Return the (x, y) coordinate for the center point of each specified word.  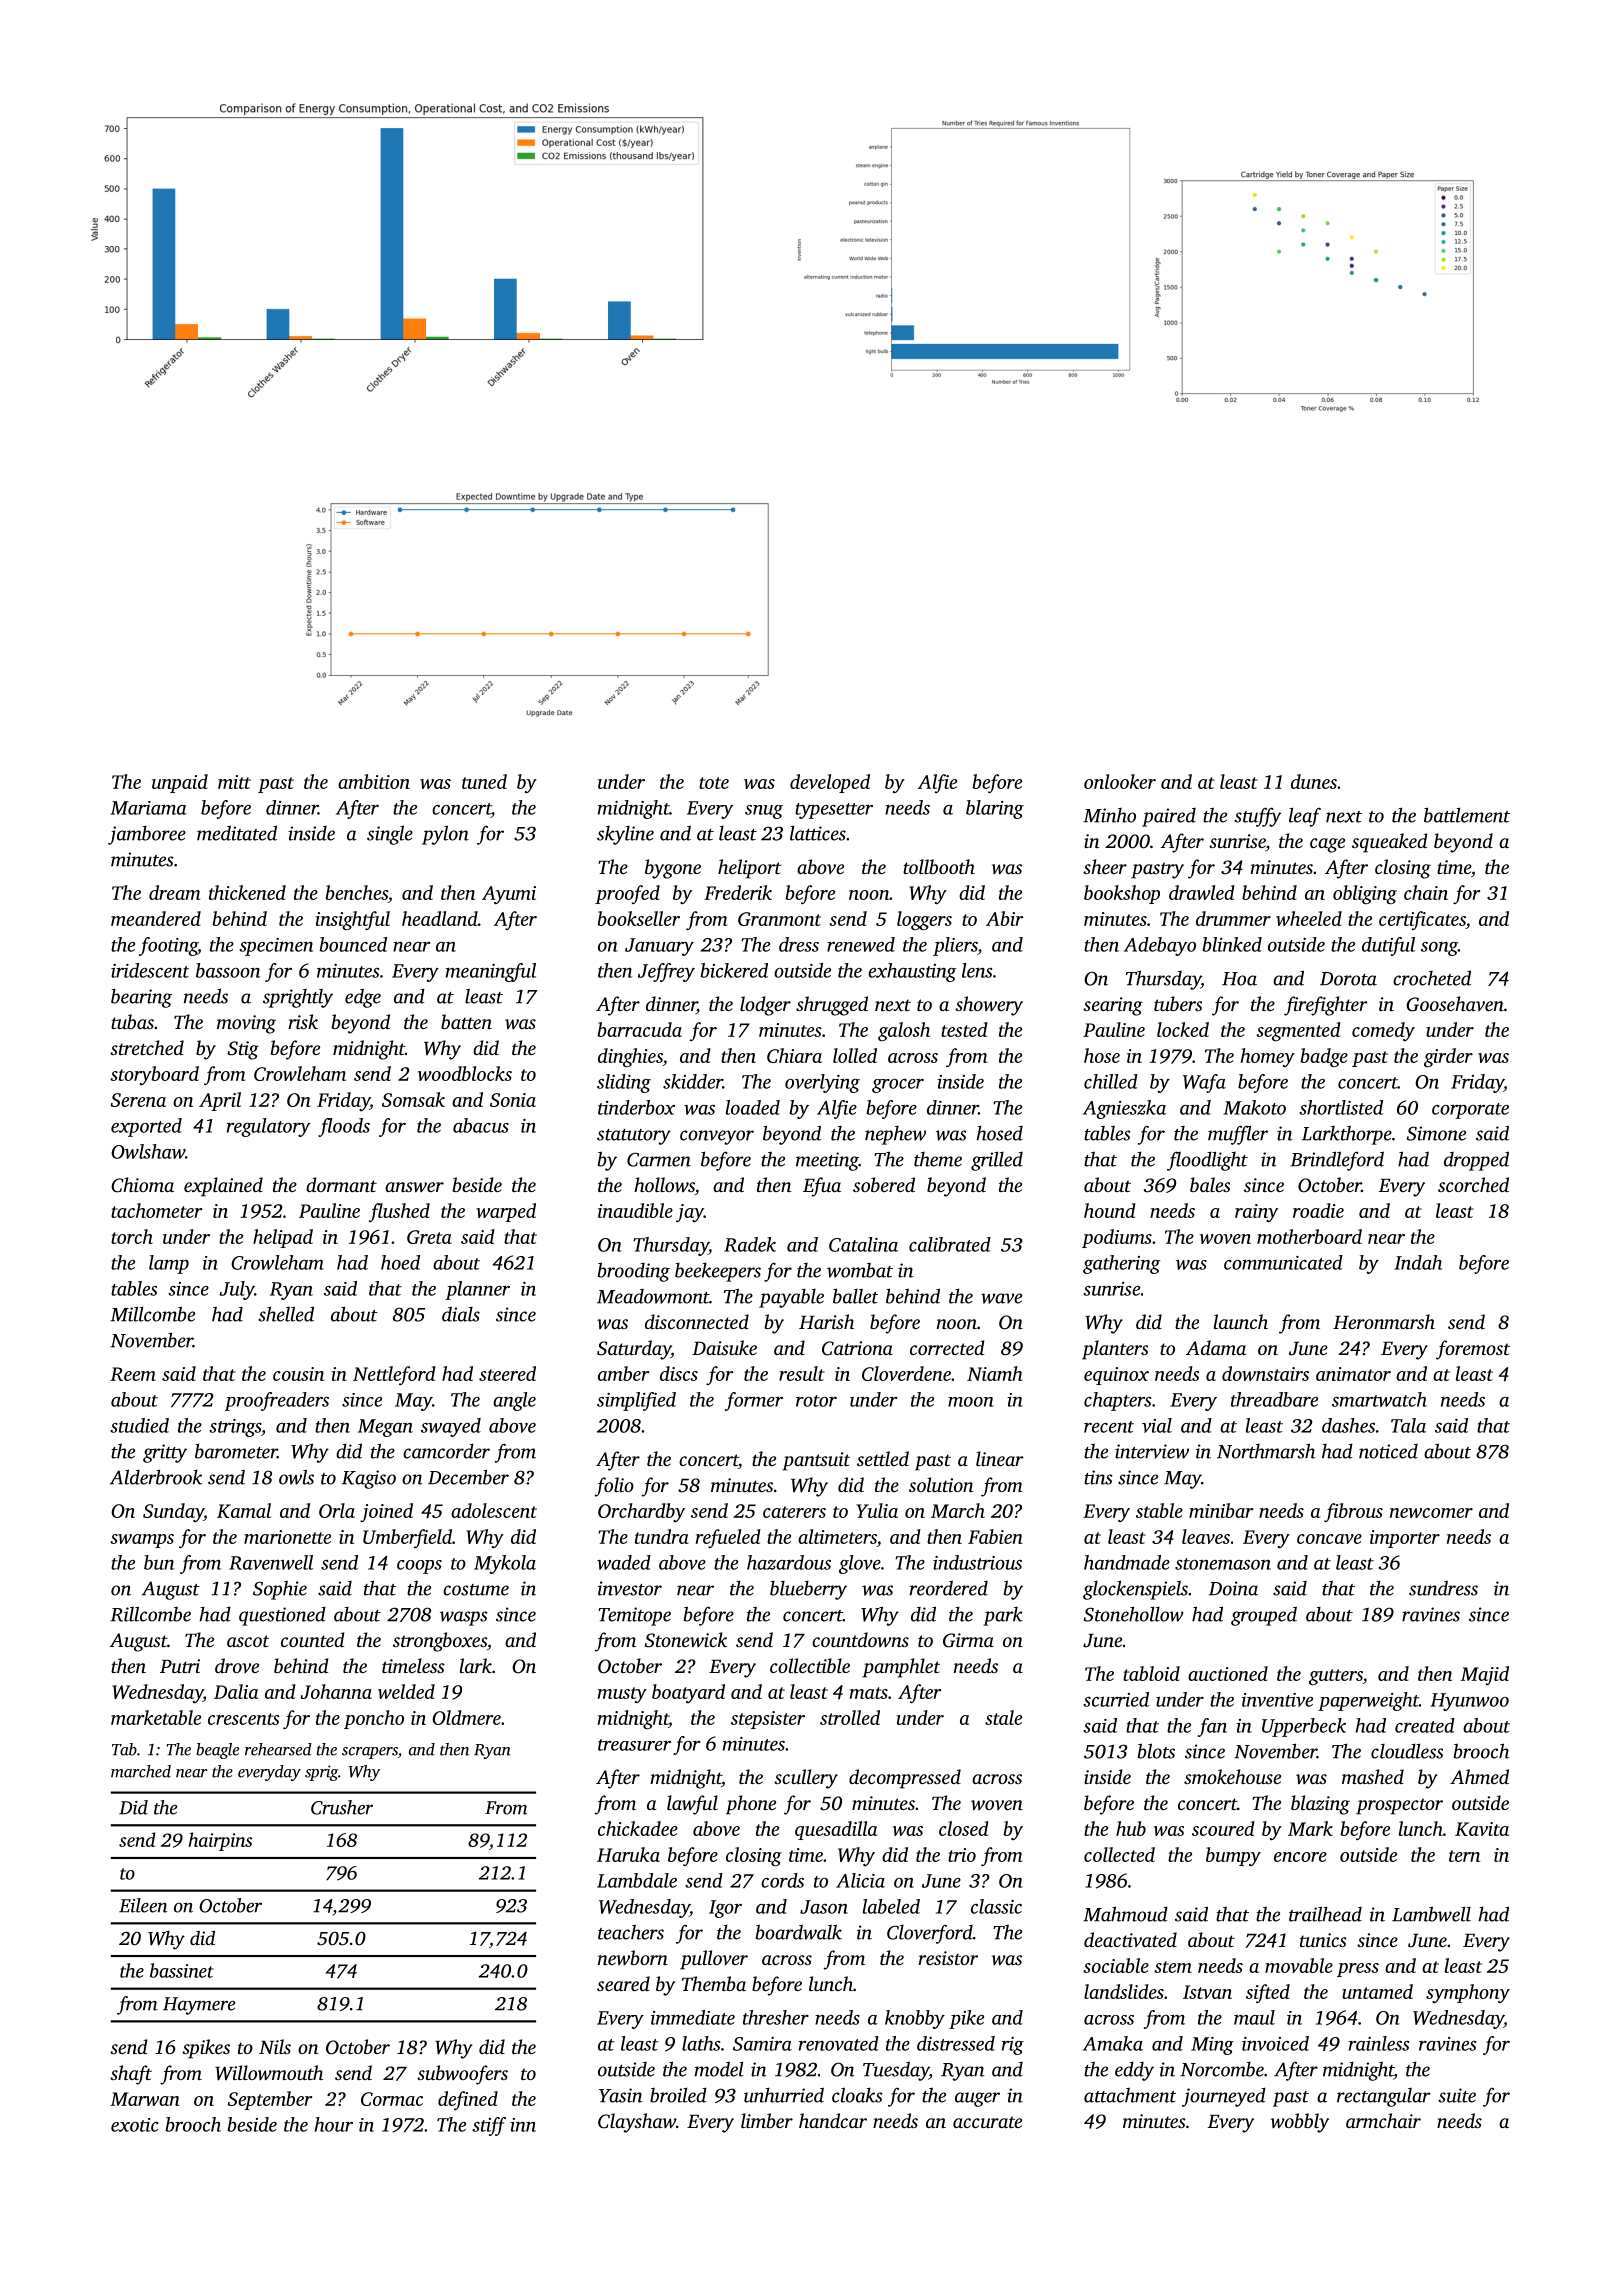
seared (623, 1983)
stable (1159, 1510)
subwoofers (462, 2075)
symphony (1468, 1993)
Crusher (342, 1807)
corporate (1470, 1111)
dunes (1314, 781)
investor (630, 1588)
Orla (337, 1510)
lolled (855, 1055)
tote (714, 783)
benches (356, 892)
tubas (132, 1021)
